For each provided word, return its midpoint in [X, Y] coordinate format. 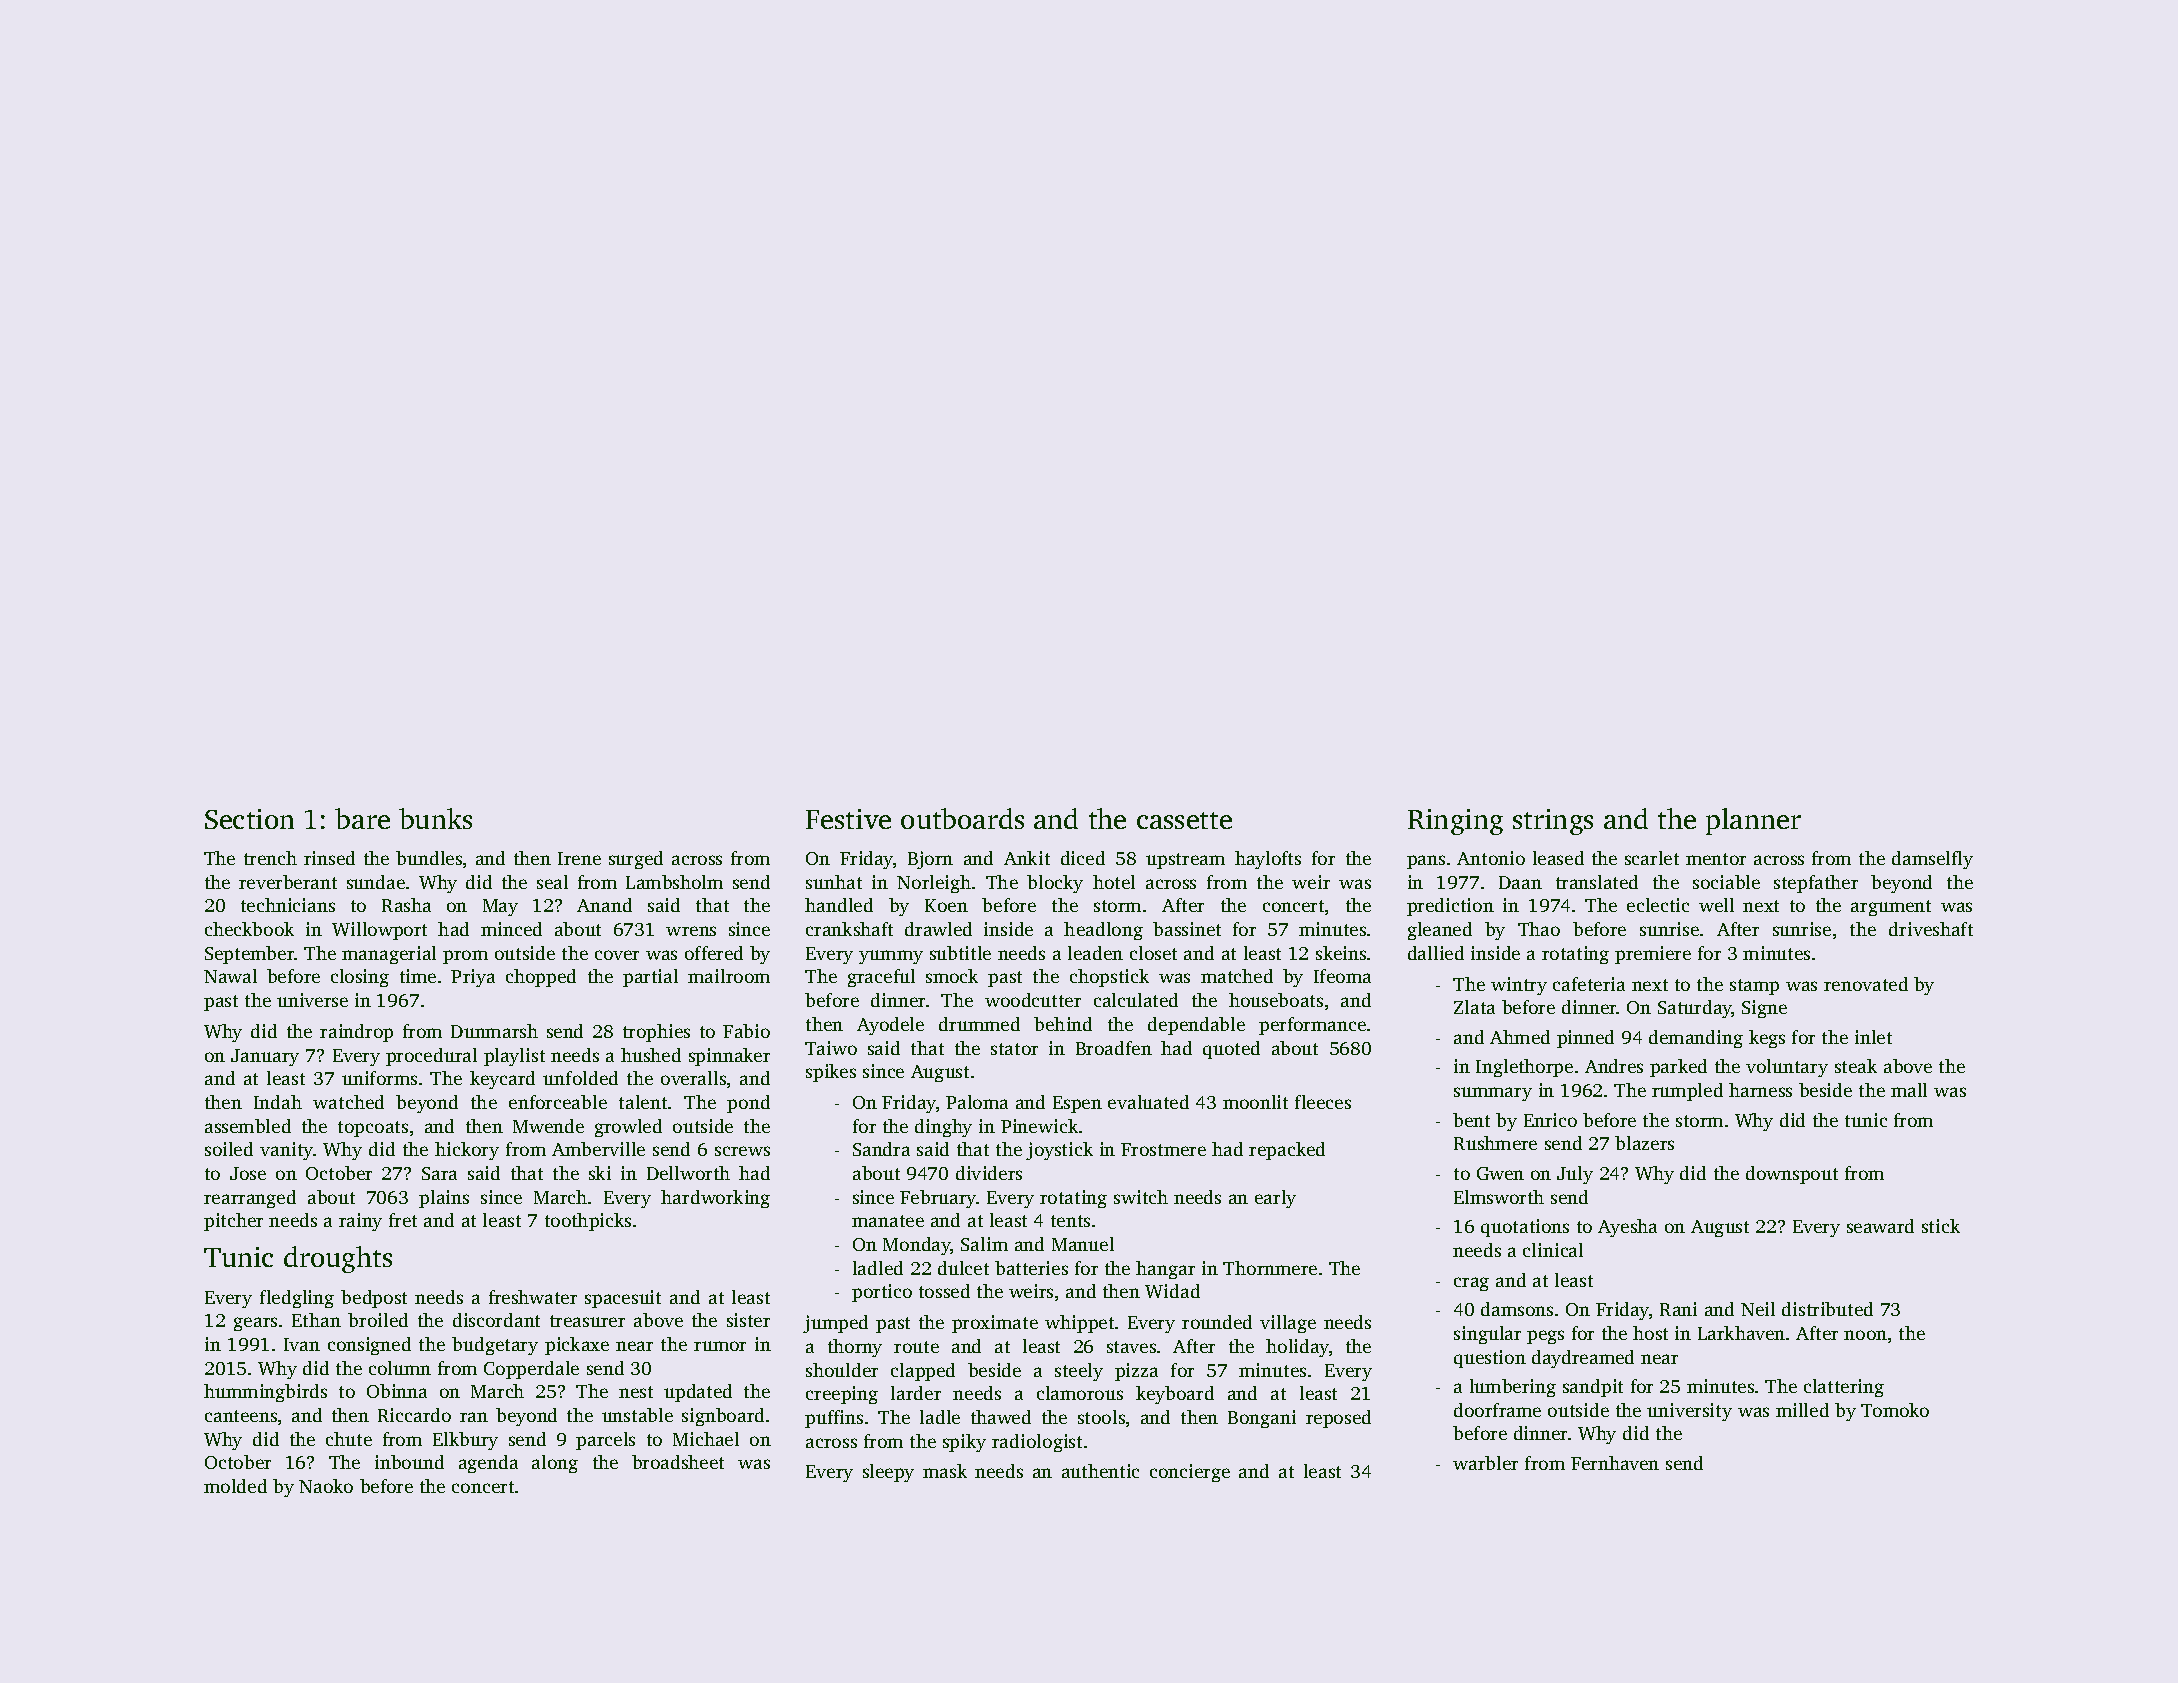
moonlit [1255, 1102]
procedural [431, 1057]
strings [1553, 822]
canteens [241, 1416]
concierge [1190, 1473]
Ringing [1455, 822]
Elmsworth [1499, 1197]
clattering [1844, 1388]
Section [249, 819]
